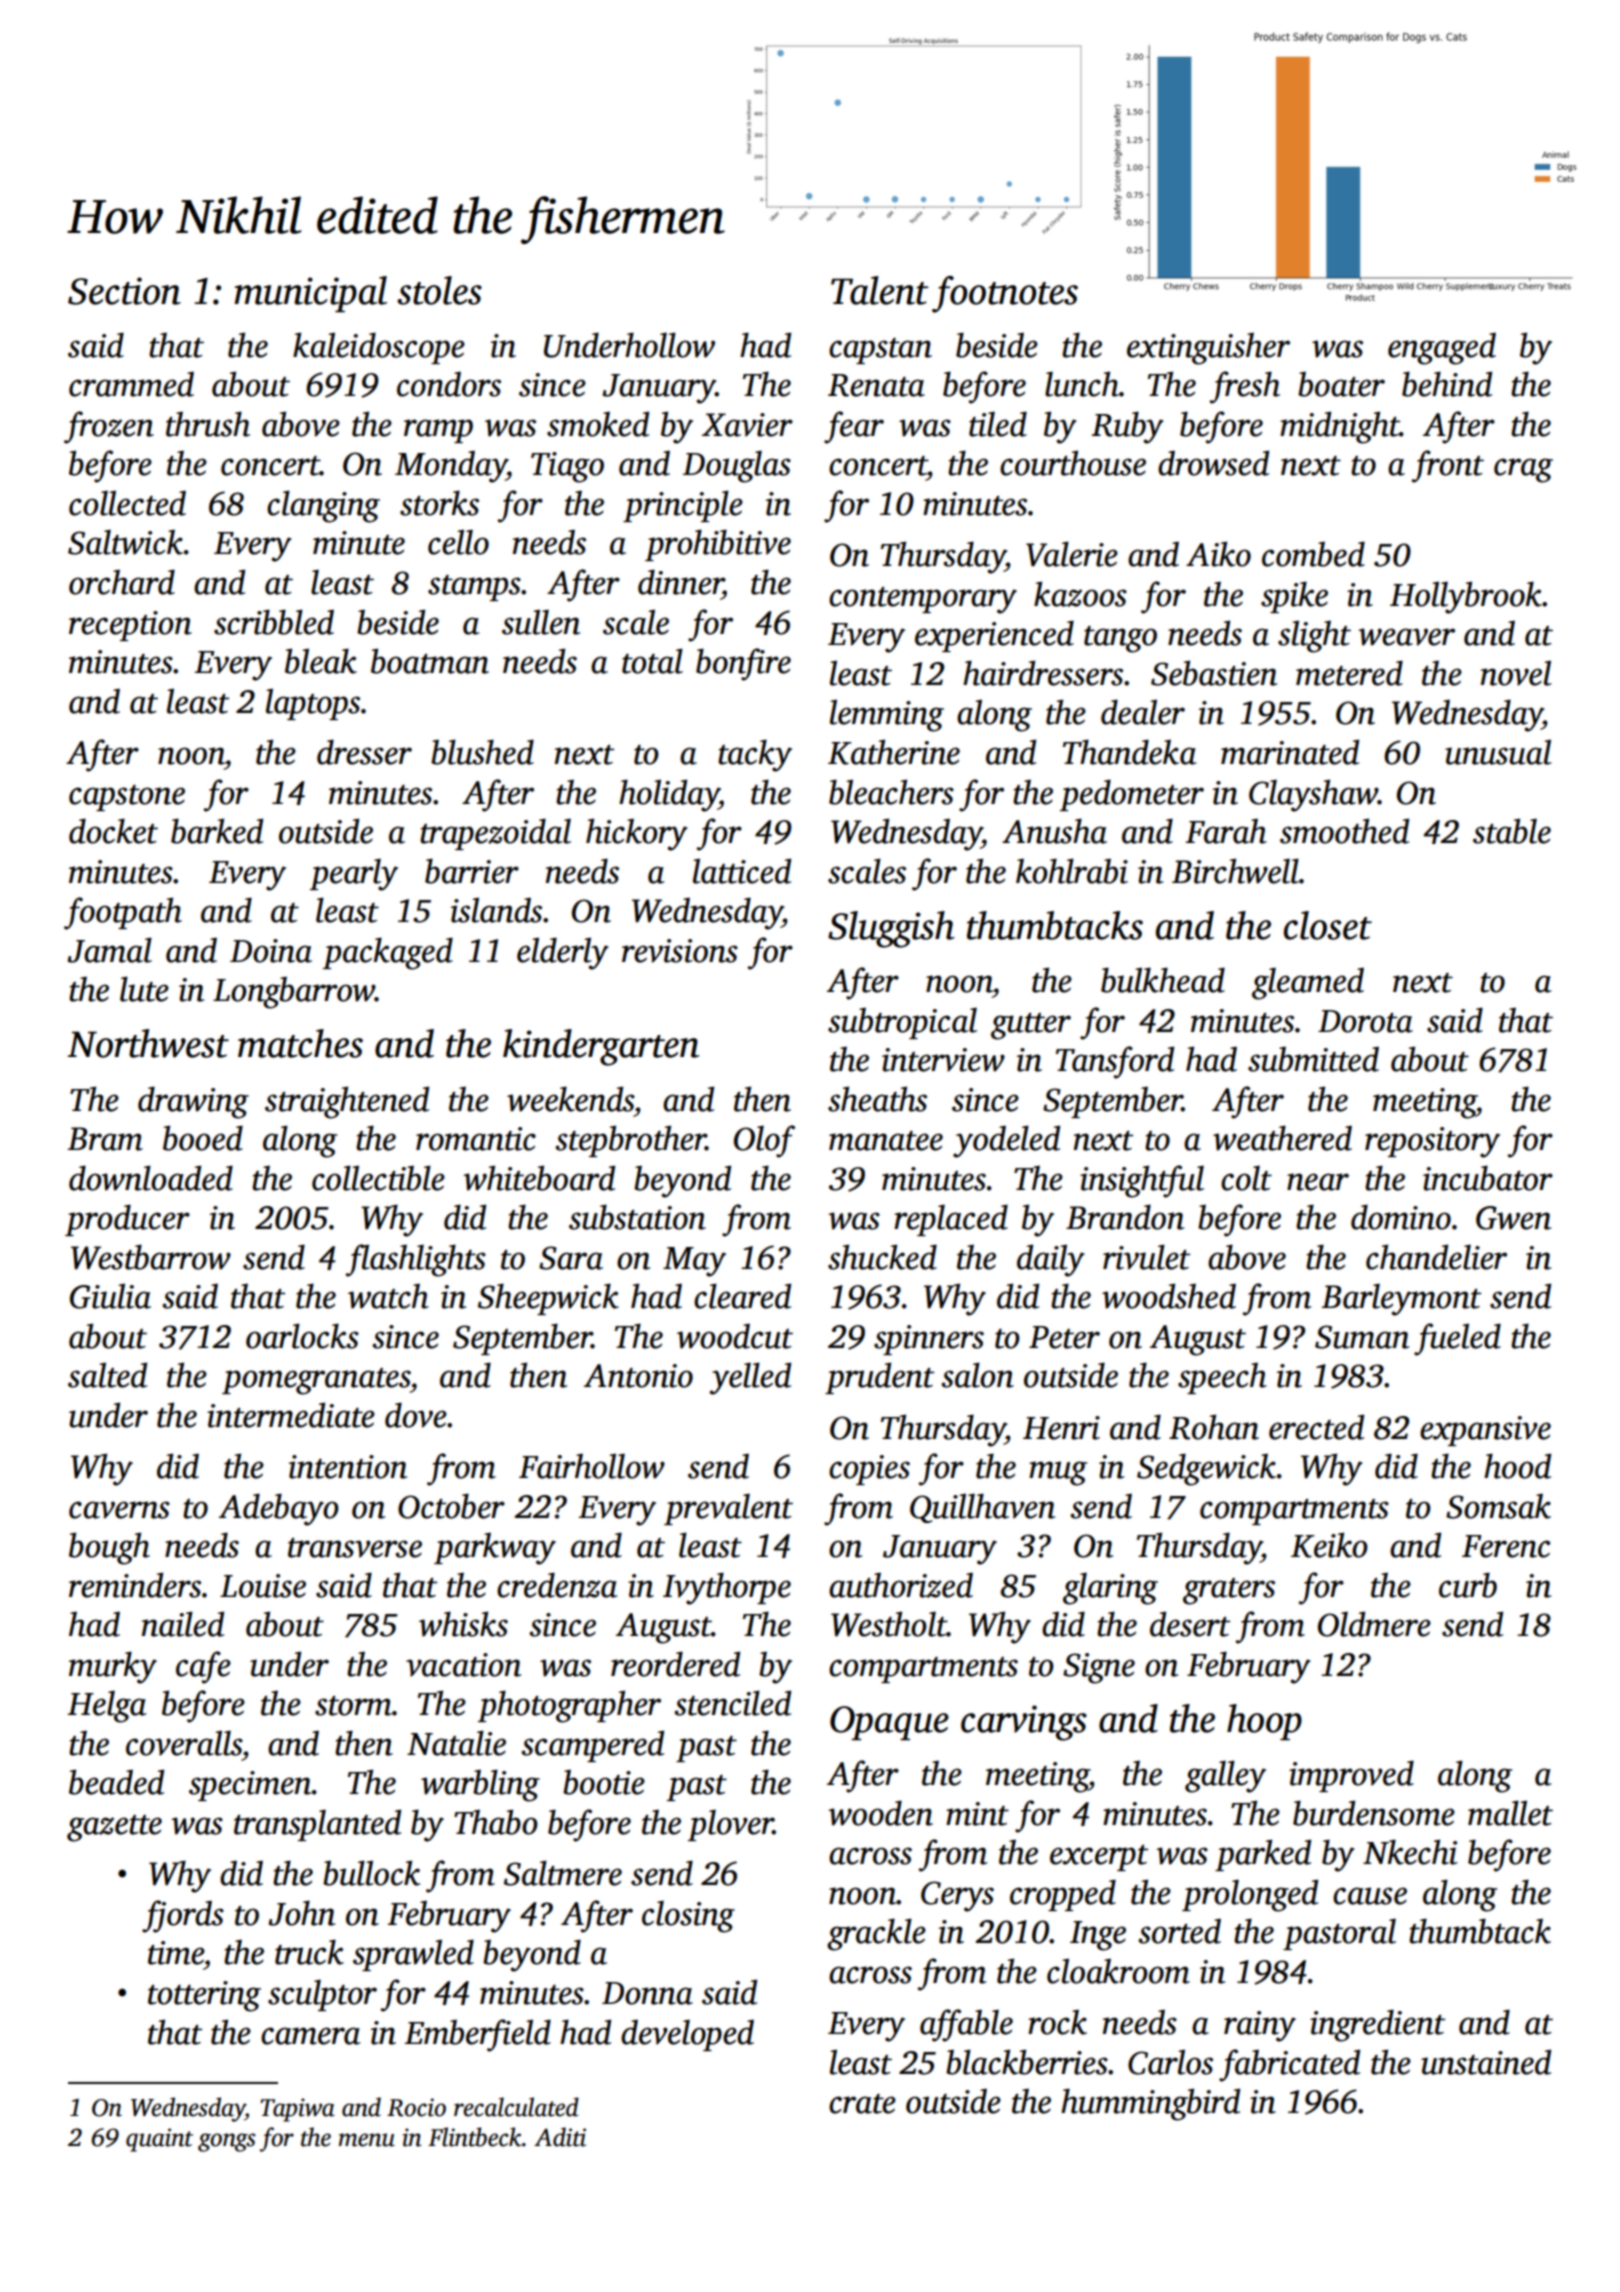 The image size is (1620, 2292). What do you see at coordinates (1370, 1896) in the screenshot?
I see `cause` at bounding box center [1370, 1896].
